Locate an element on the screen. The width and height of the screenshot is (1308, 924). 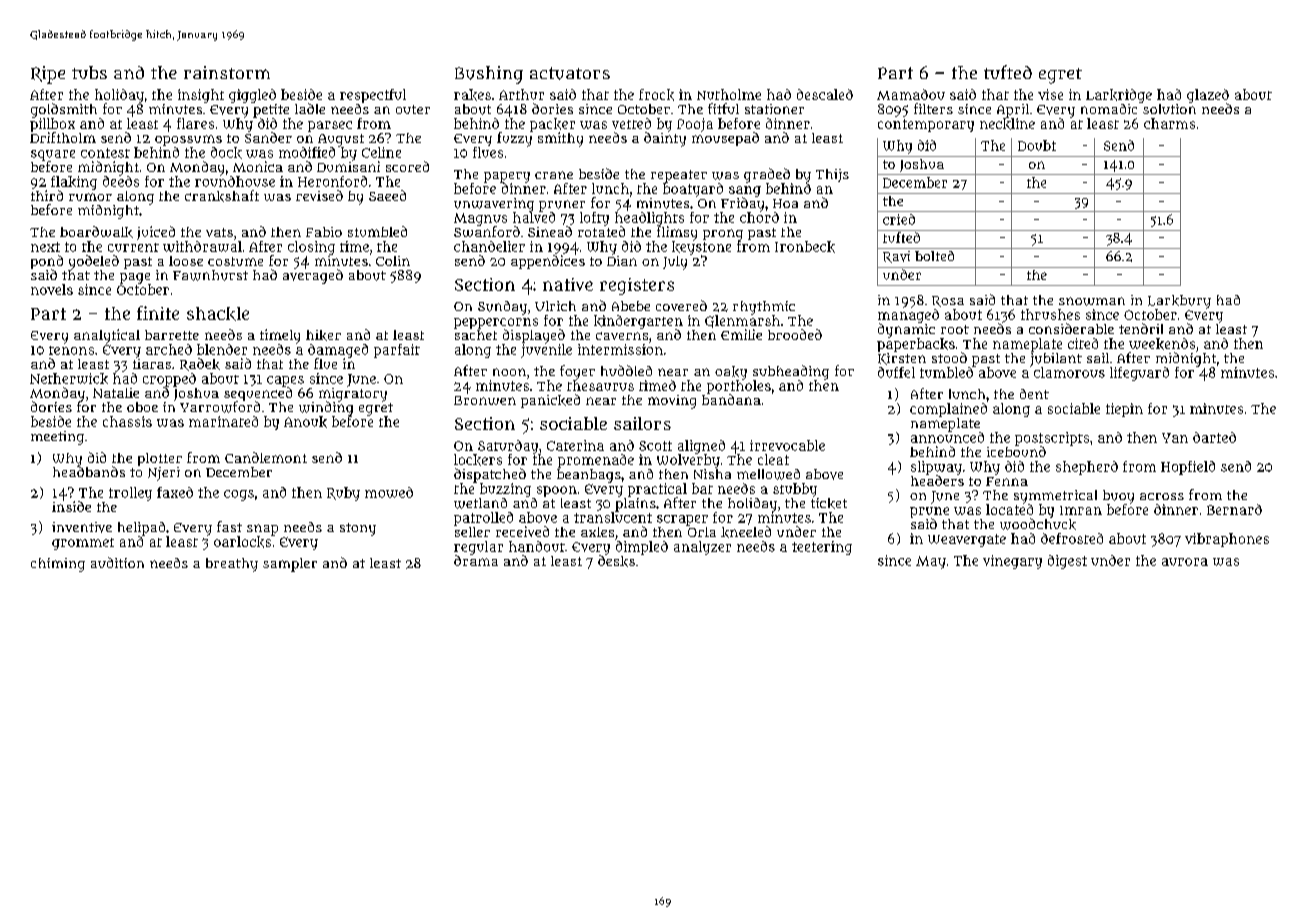
axles is located at coordinates (597, 532).
